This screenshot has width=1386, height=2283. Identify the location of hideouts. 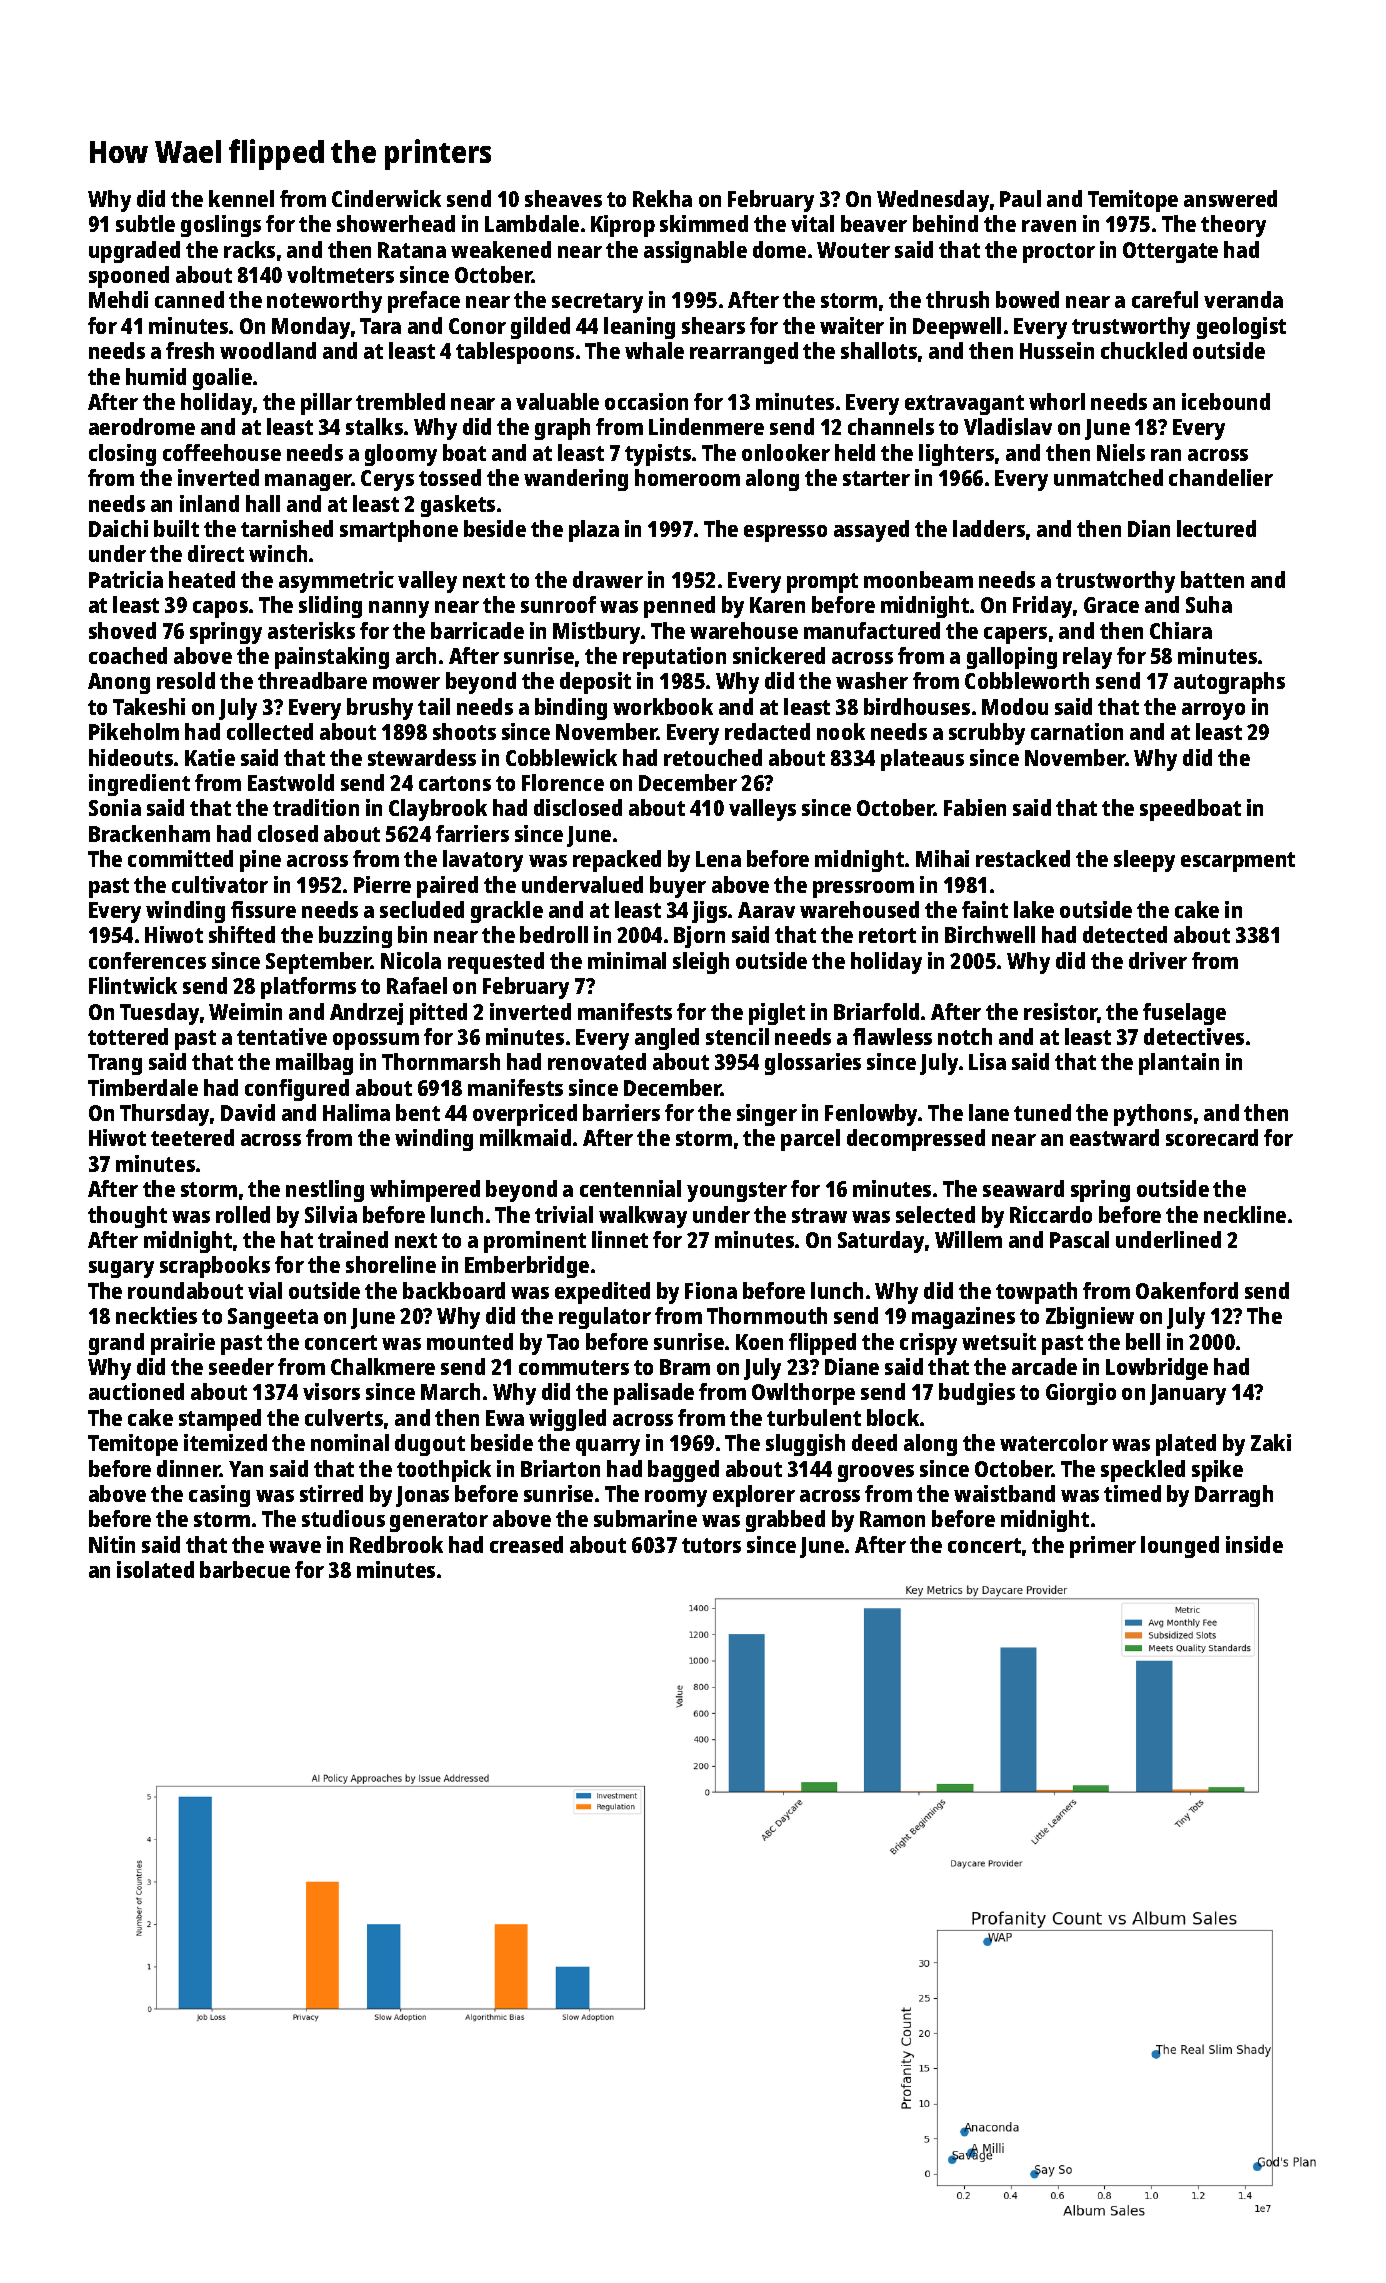
(131, 757).
